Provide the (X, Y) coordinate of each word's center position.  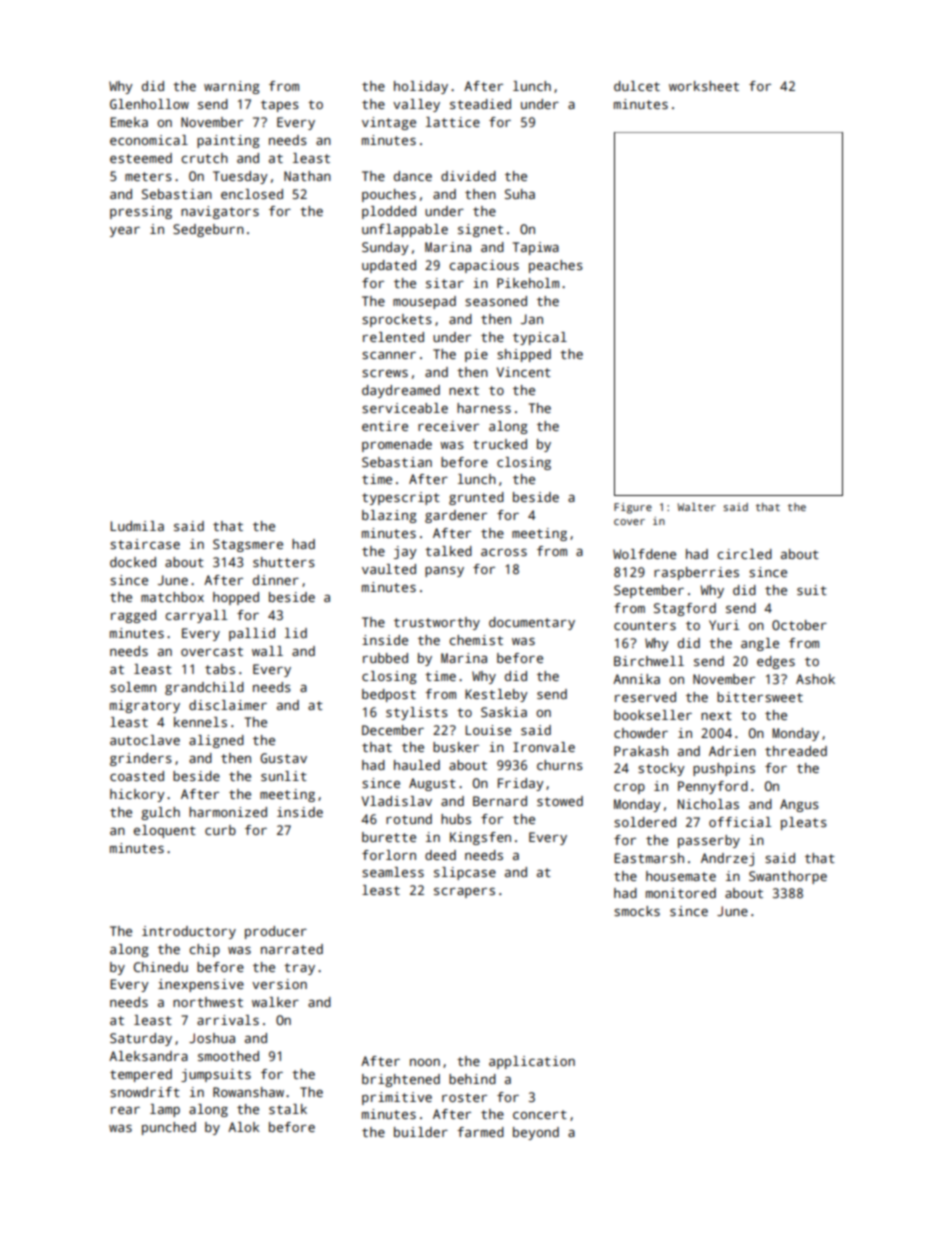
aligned (216, 741)
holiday (421, 87)
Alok (243, 1127)
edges (776, 662)
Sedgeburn (208, 230)
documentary (532, 623)
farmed (480, 1132)
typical (540, 338)
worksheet (704, 86)
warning (231, 87)
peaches (556, 266)
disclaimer (228, 705)
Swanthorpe (788, 877)
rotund (409, 819)
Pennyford (713, 787)
